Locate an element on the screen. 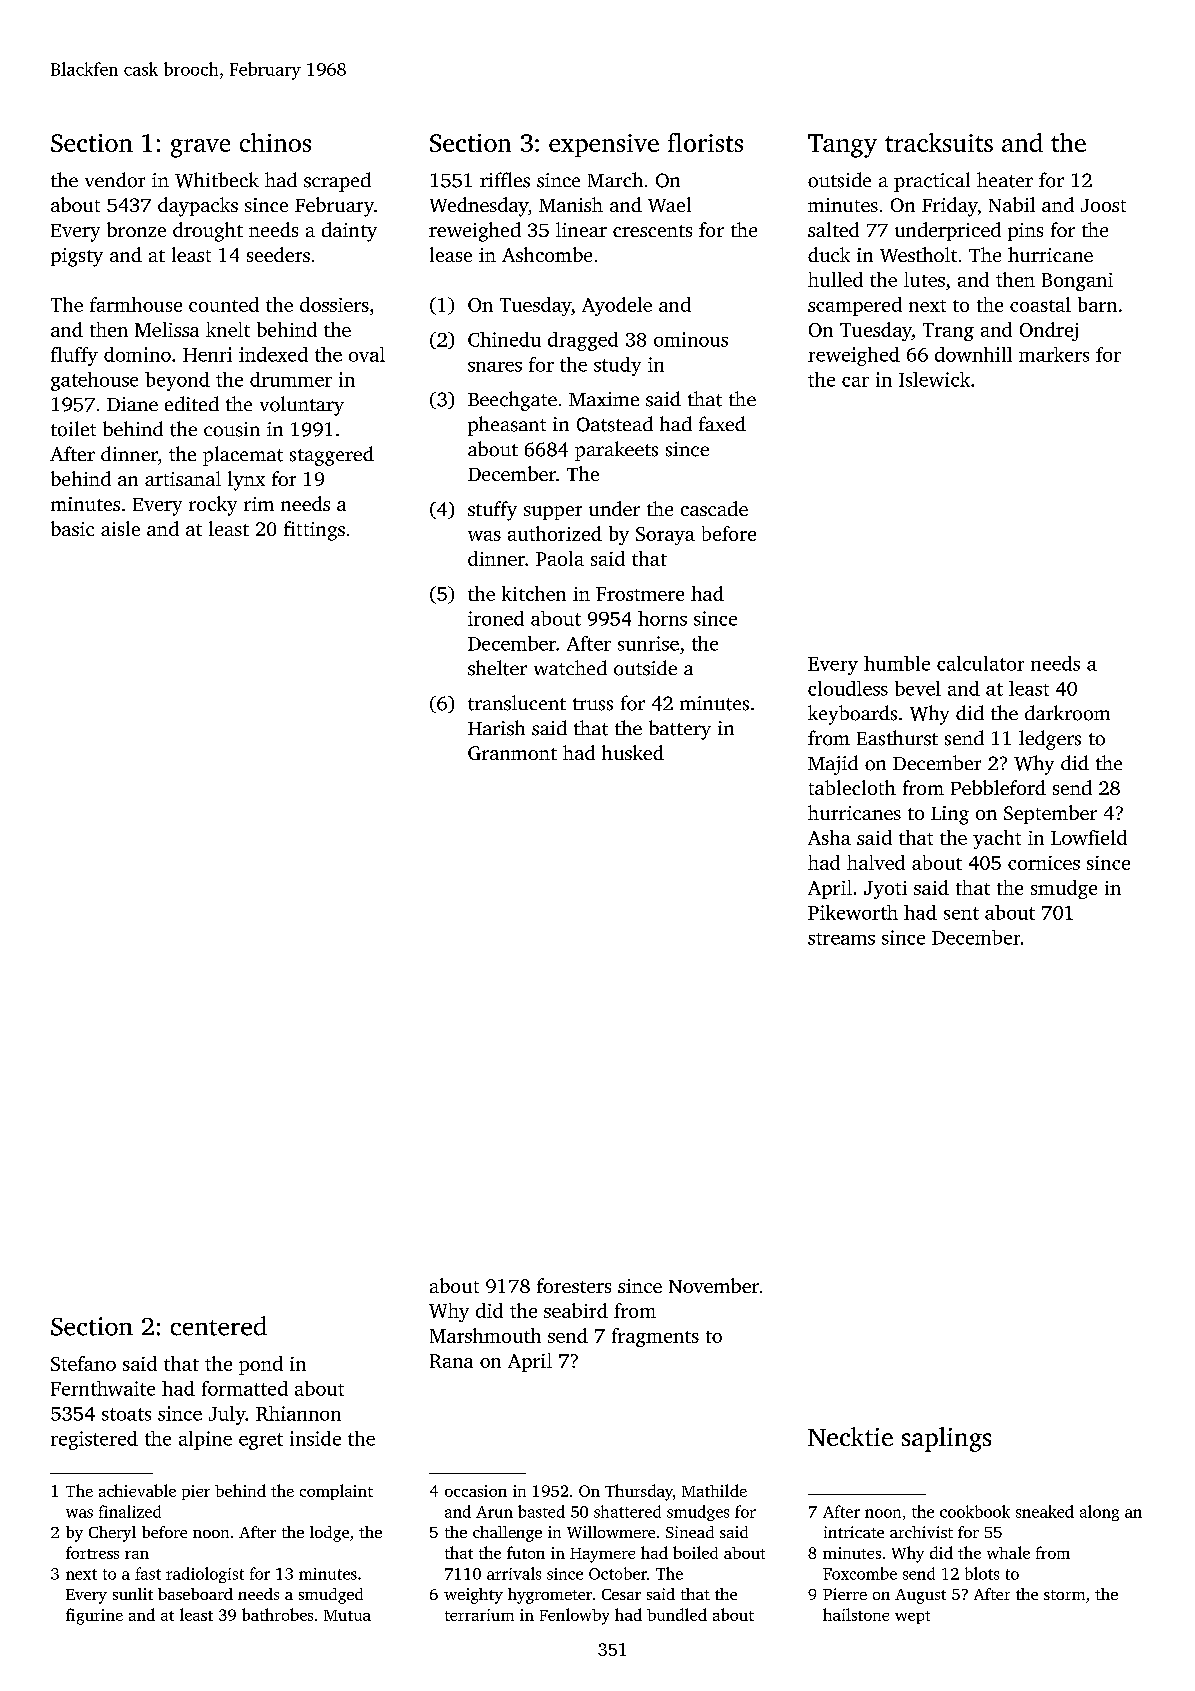 Image resolution: width=1195 pixels, height=1691 pixels. Asha is located at coordinates (829, 837).
